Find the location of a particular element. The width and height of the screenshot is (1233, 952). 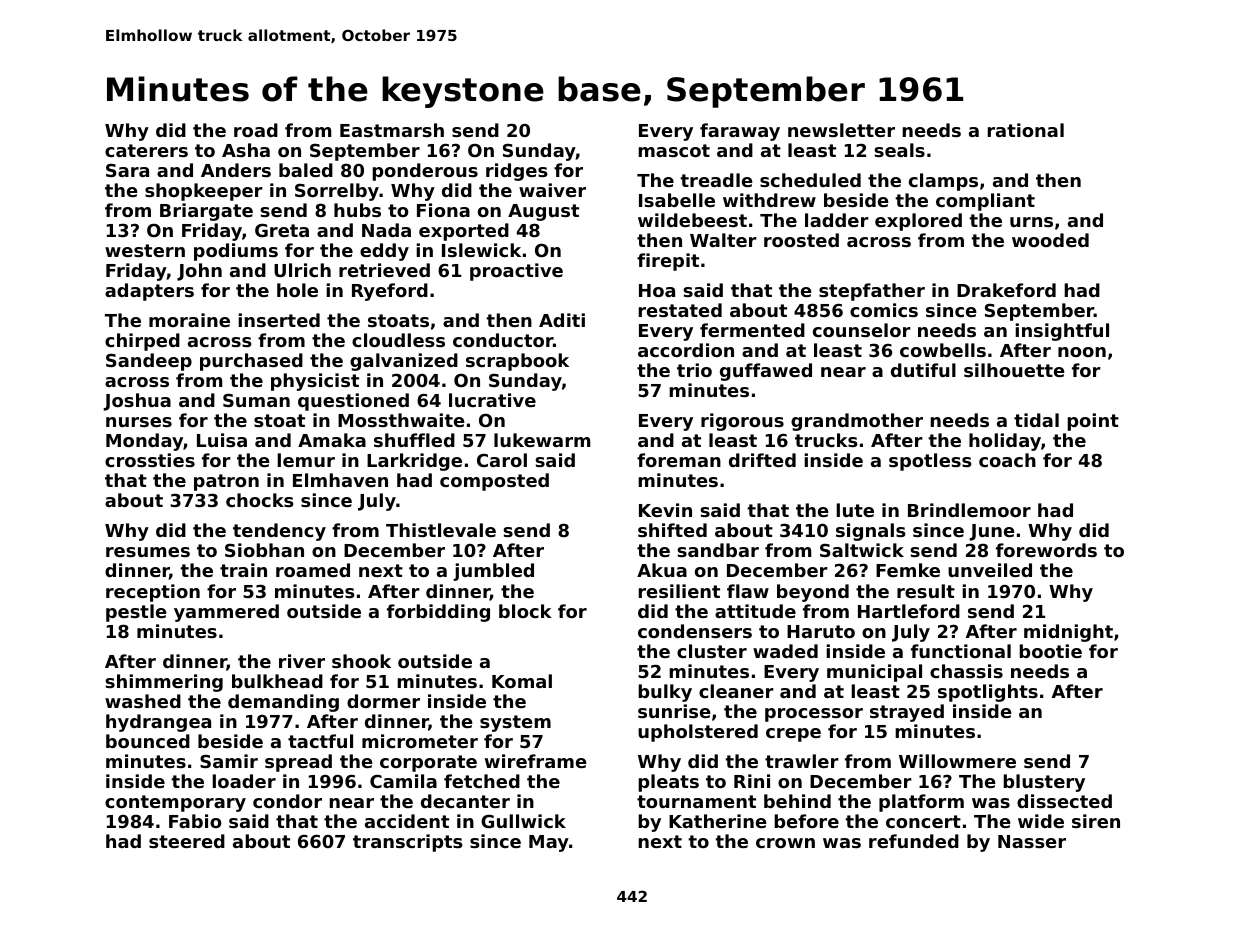

municipal is located at coordinates (874, 673).
